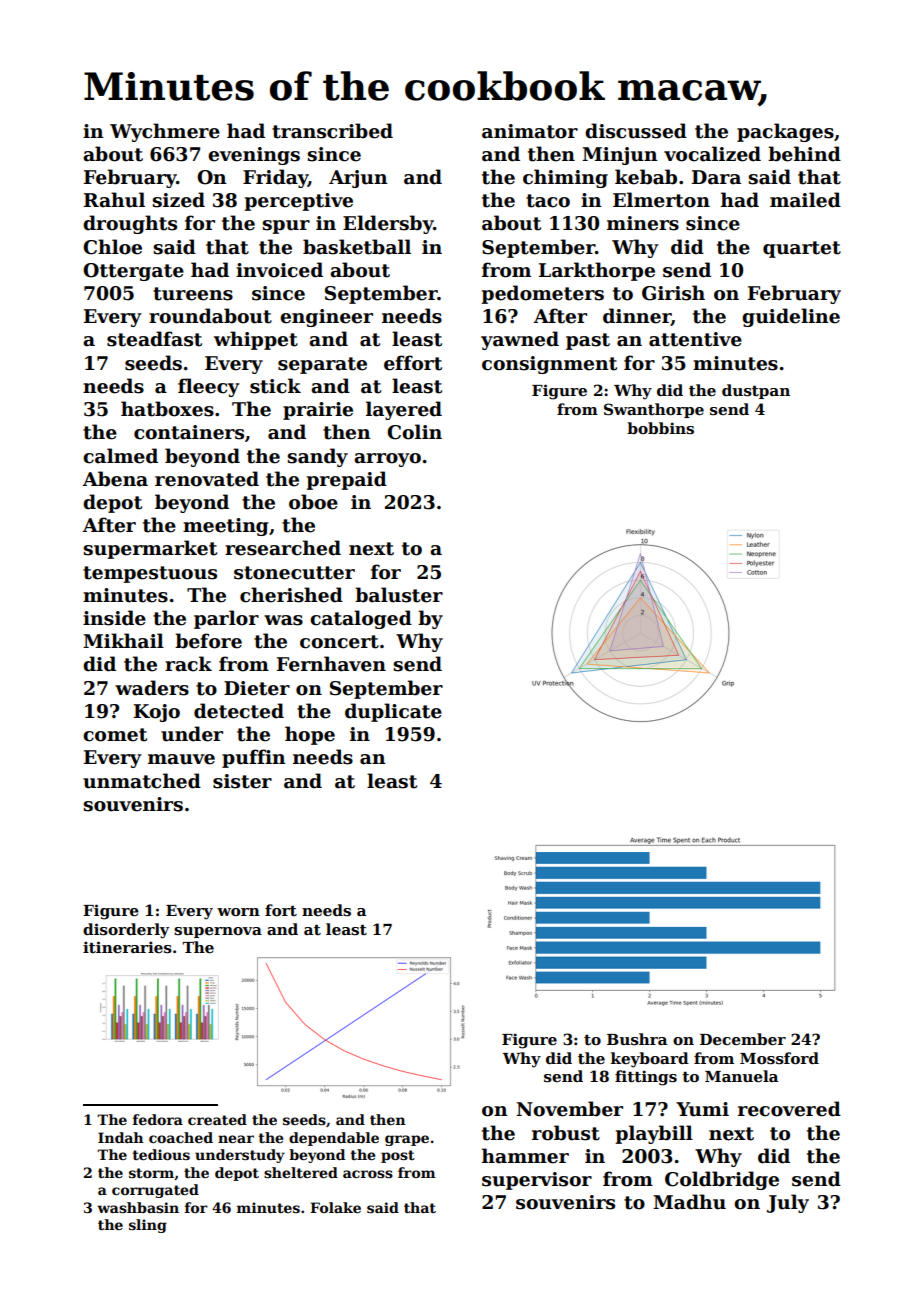  I want to click on recovered, so click(789, 1109).
